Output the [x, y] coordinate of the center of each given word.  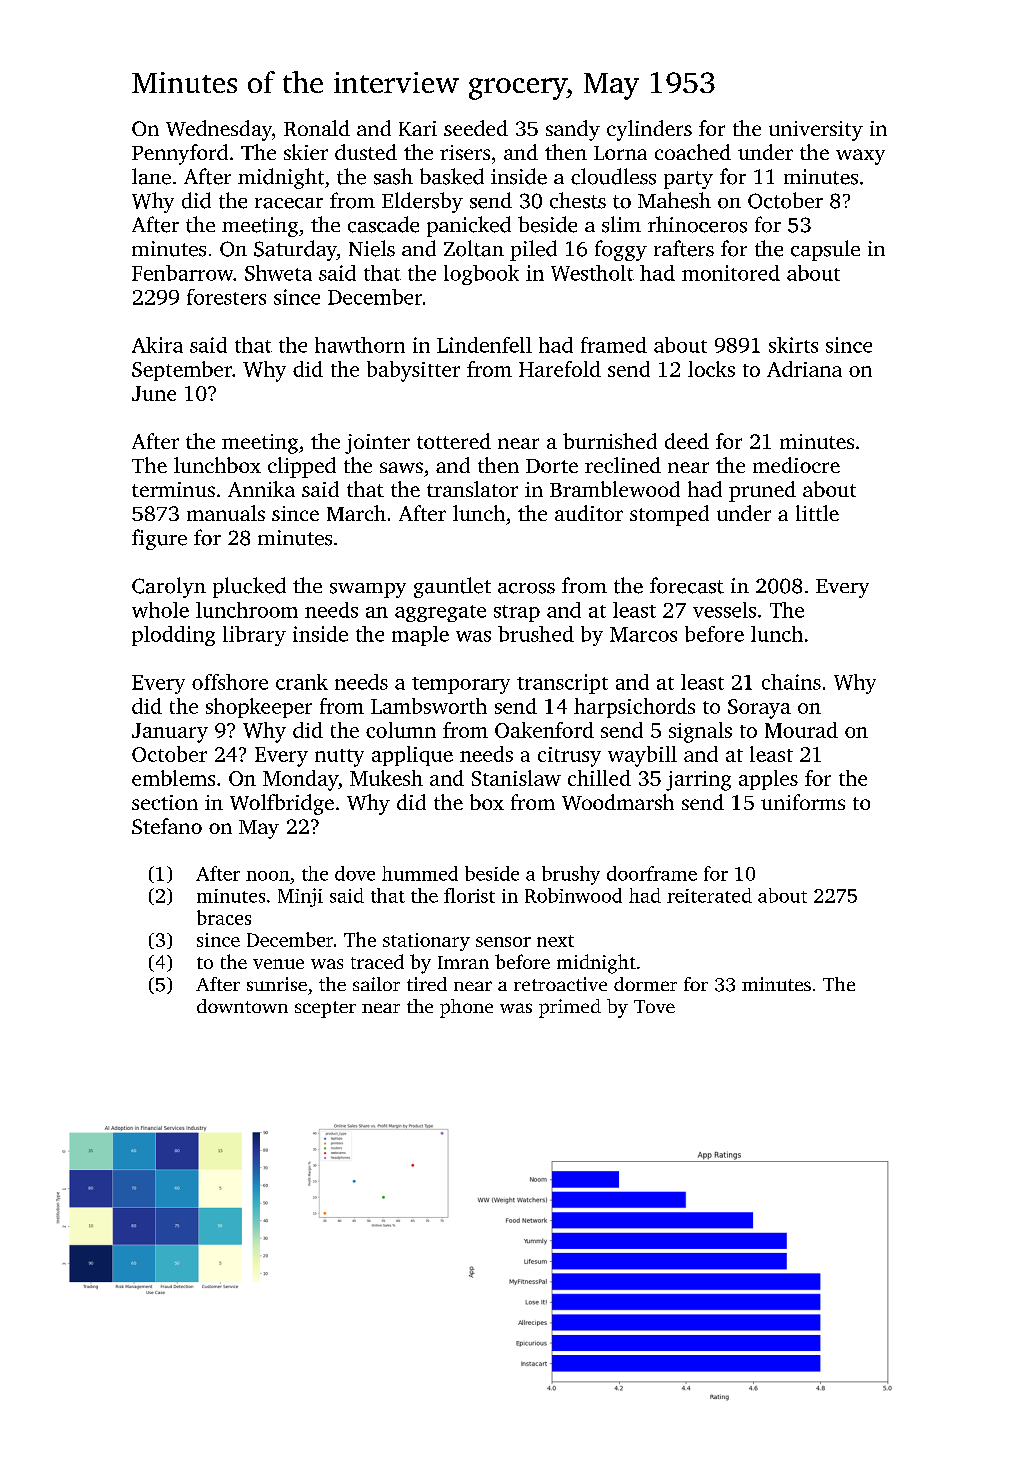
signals [700, 732]
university [816, 131]
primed [570, 1008]
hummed [420, 873]
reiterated [709, 895]
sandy [573, 130]
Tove [654, 1006]
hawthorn [360, 345]
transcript [562, 684]
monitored [731, 273]
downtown [242, 1006]
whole [160, 610]
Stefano [167, 826]
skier [306, 152]
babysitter [413, 371]
